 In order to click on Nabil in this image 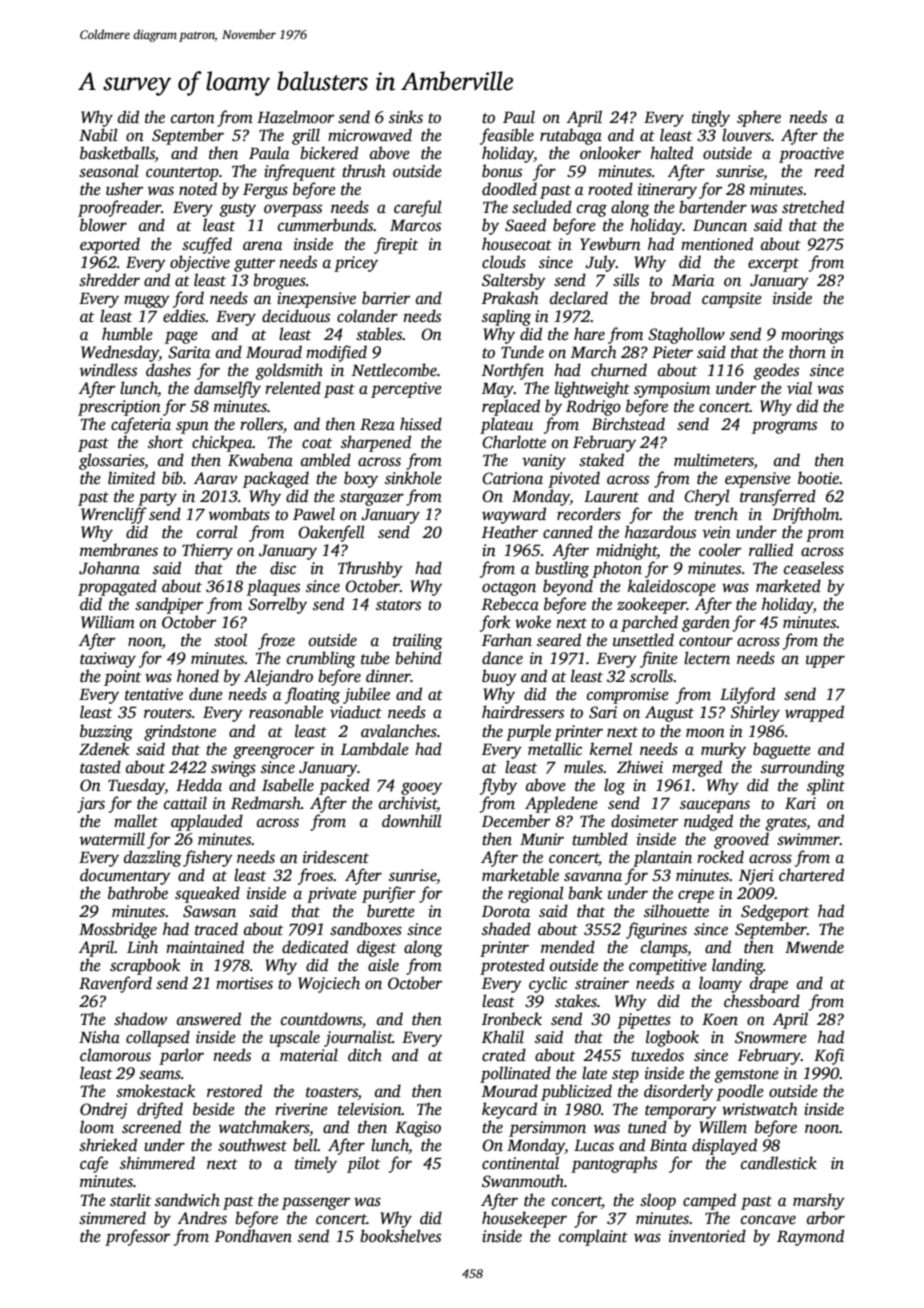, I will do `click(98, 135)`.
